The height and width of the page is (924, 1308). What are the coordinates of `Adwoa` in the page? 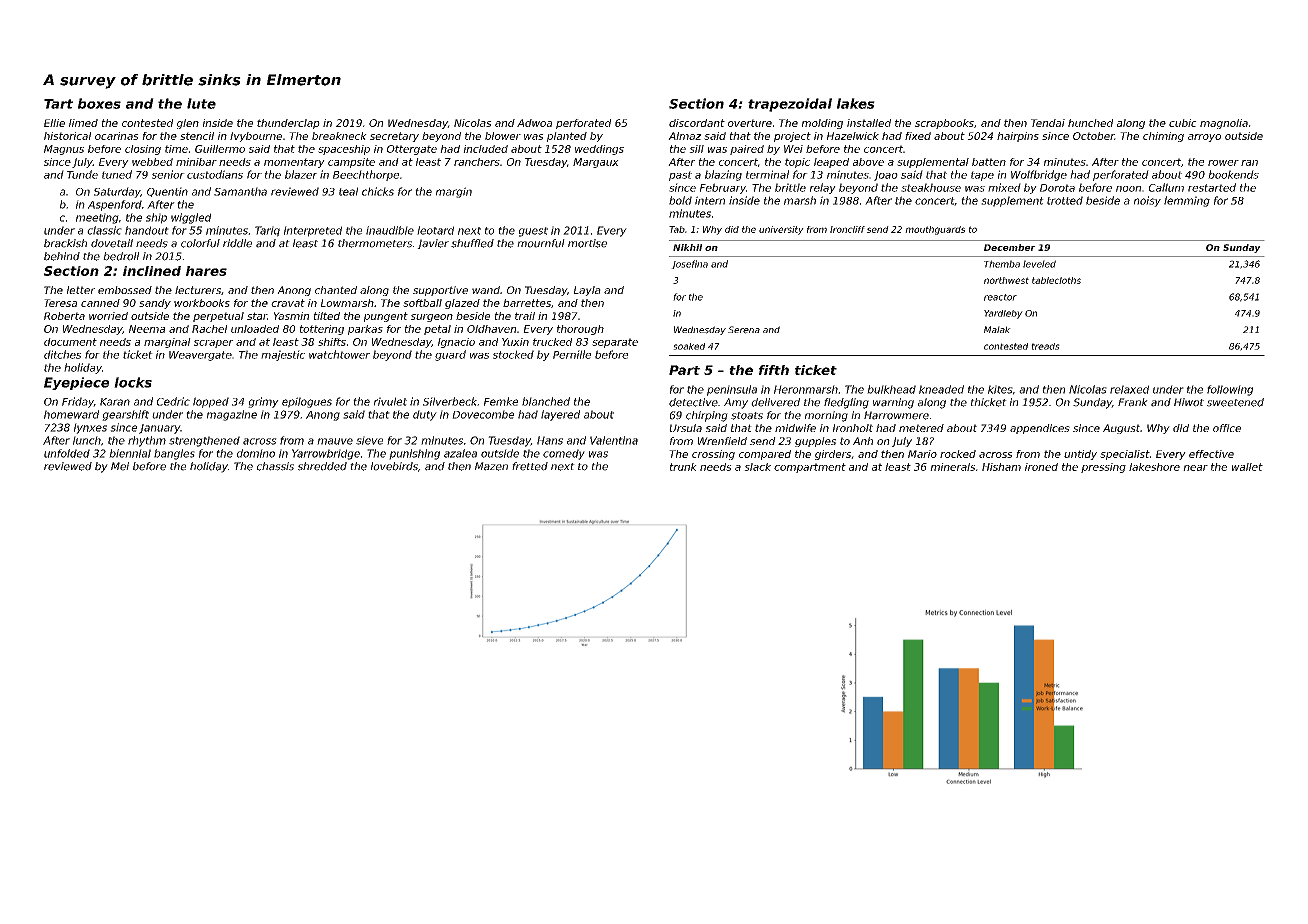 It's located at (534, 123).
